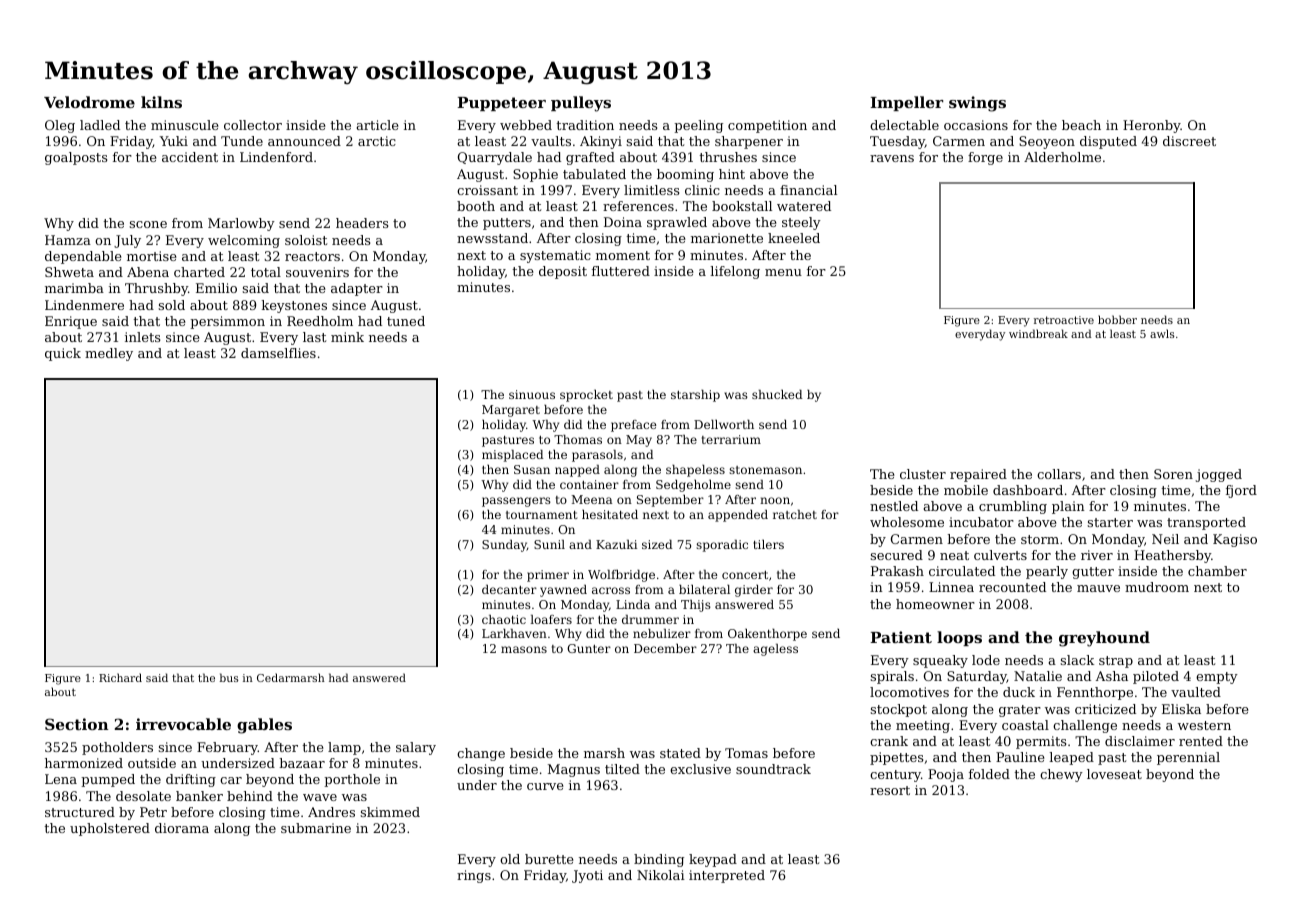  What do you see at coordinates (1114, 774) in the screenshot?
I see `loveseat` at bounding box center [1114, 774].
